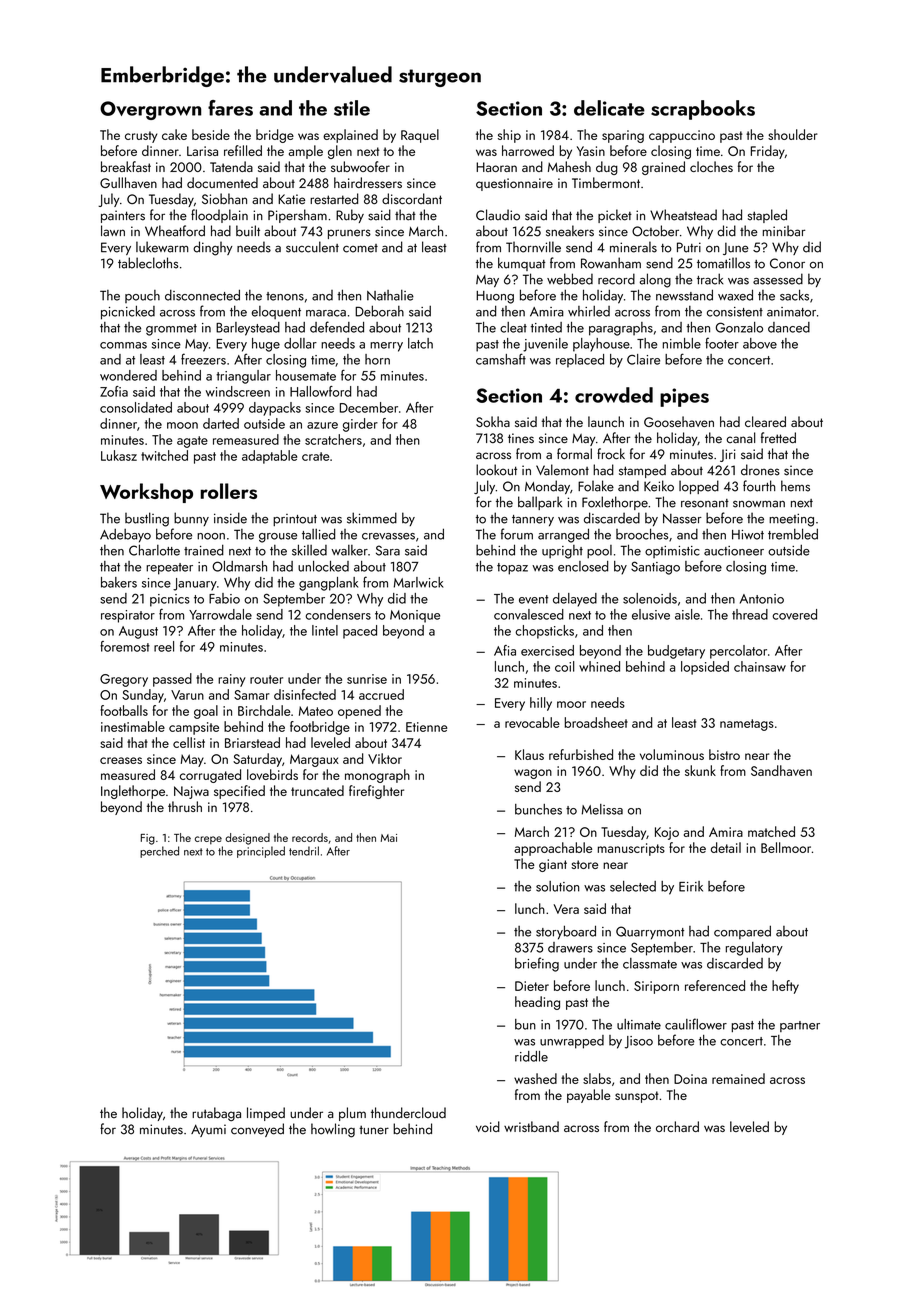 This screenshot has height=1308, width=924. I want to click on Foxlethorpe, so click(615, 503).
